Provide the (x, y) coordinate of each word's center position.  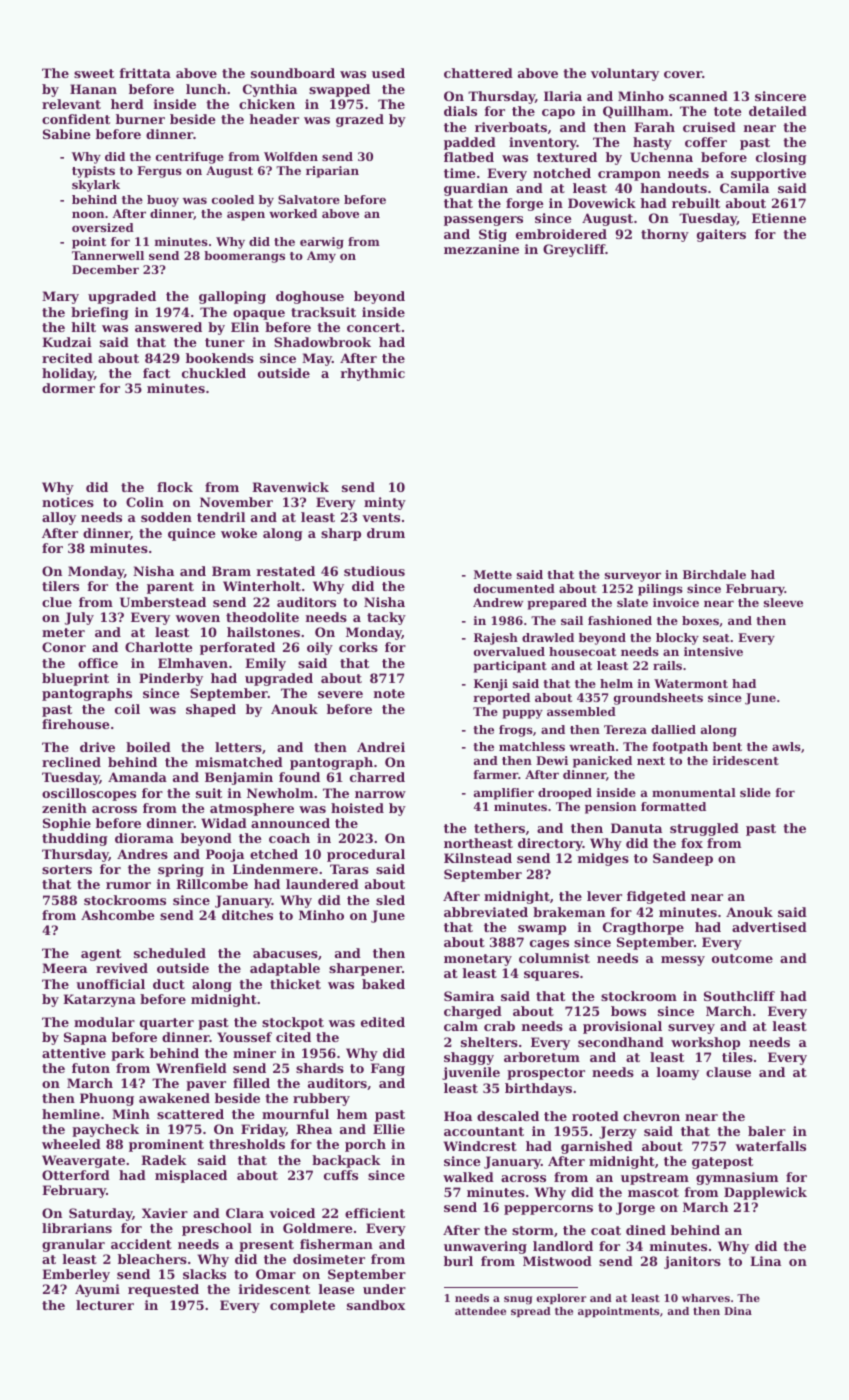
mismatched (239, 762)
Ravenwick (290, 487)
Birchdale (714, 574)
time (460, 173)
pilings (660, 590)
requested (163, 1290)
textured (567, 157)
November (236, 502)
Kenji (491, 685)
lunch (206, 89)
